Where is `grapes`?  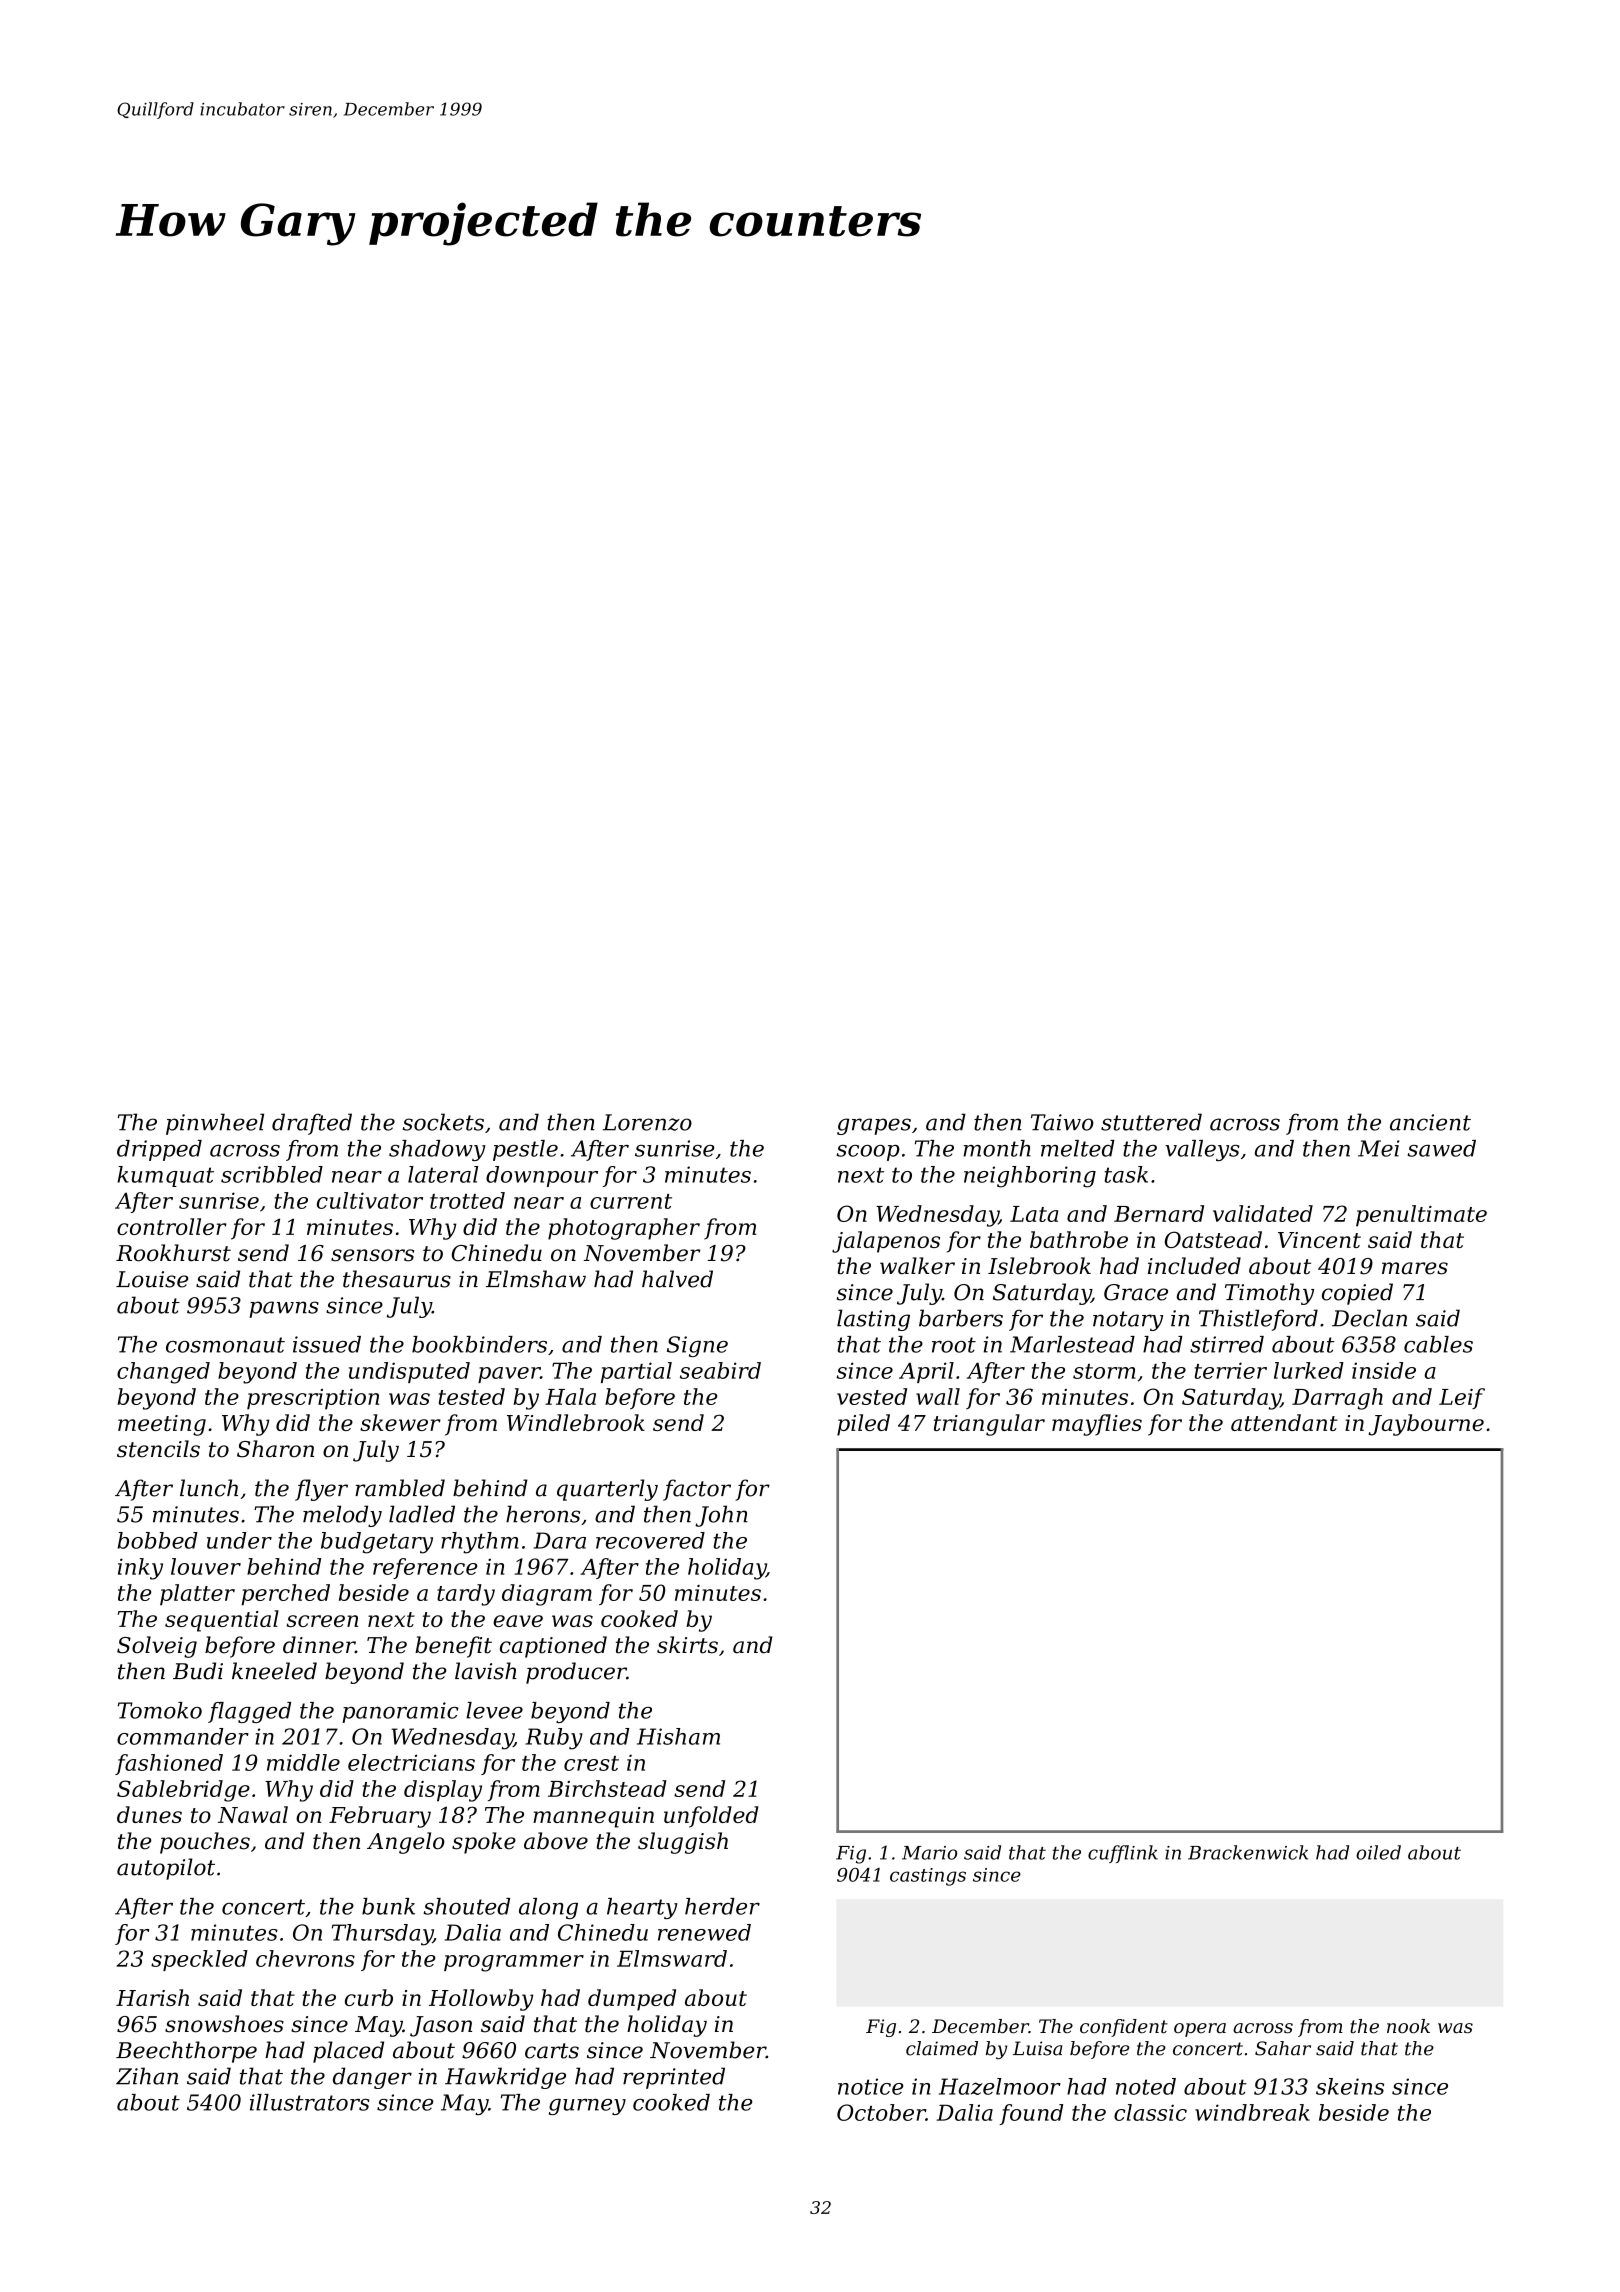 grapes is located at coordinates (874, 1126).
